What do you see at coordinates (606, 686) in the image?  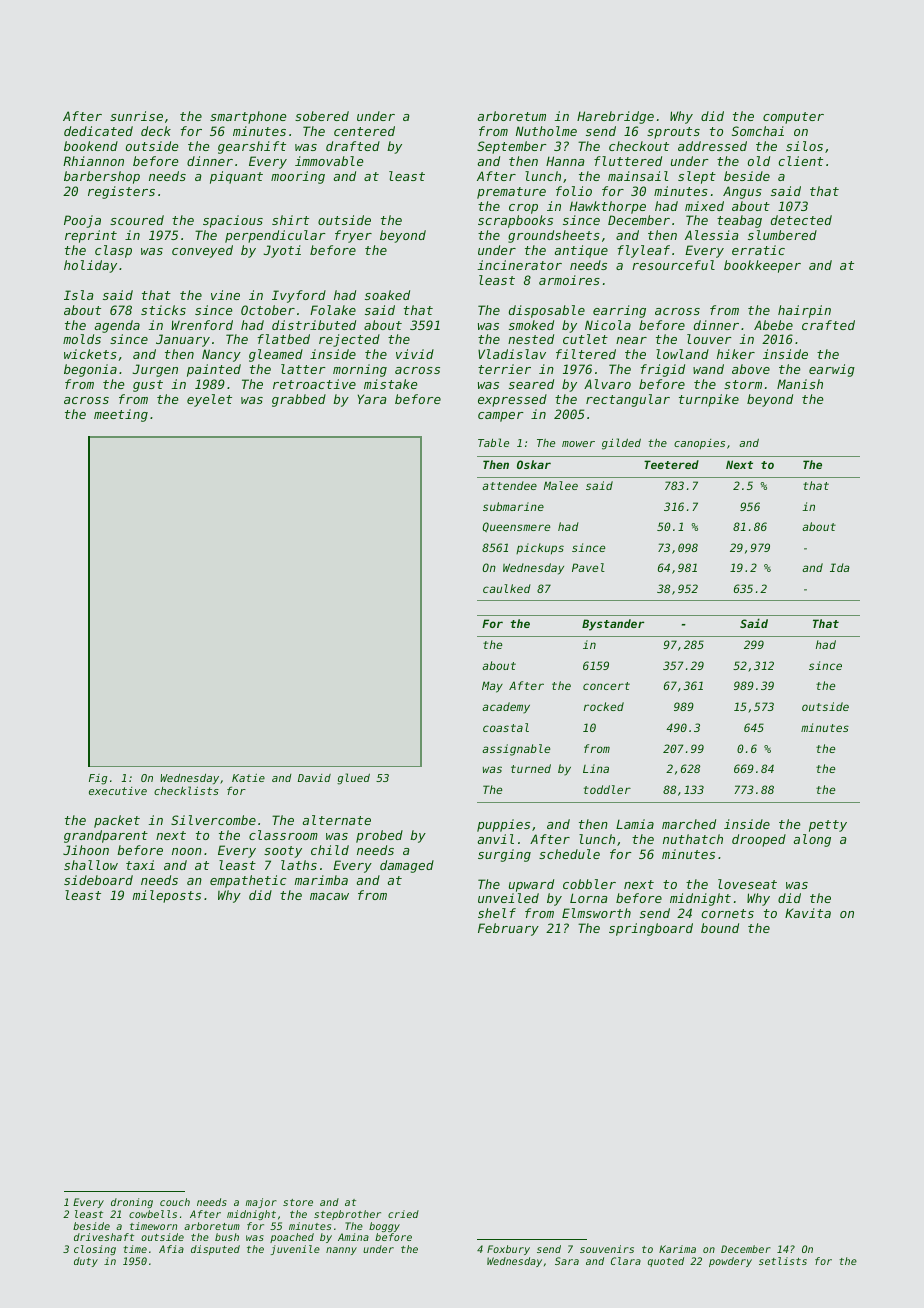 I see `concert` at bounding box center [606, 686].
